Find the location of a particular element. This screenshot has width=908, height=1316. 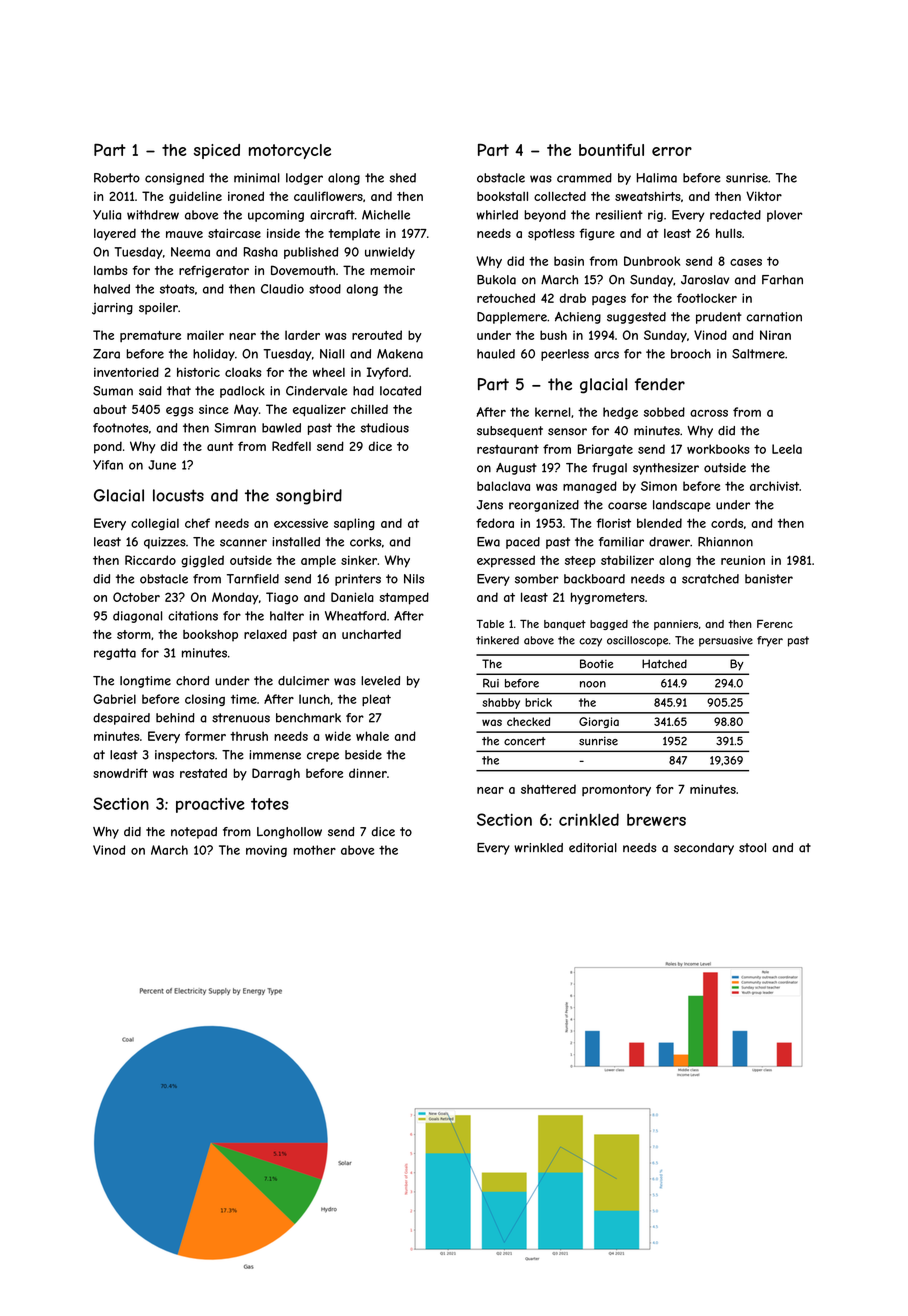

diagonal is located at coordinates (137, 617).
